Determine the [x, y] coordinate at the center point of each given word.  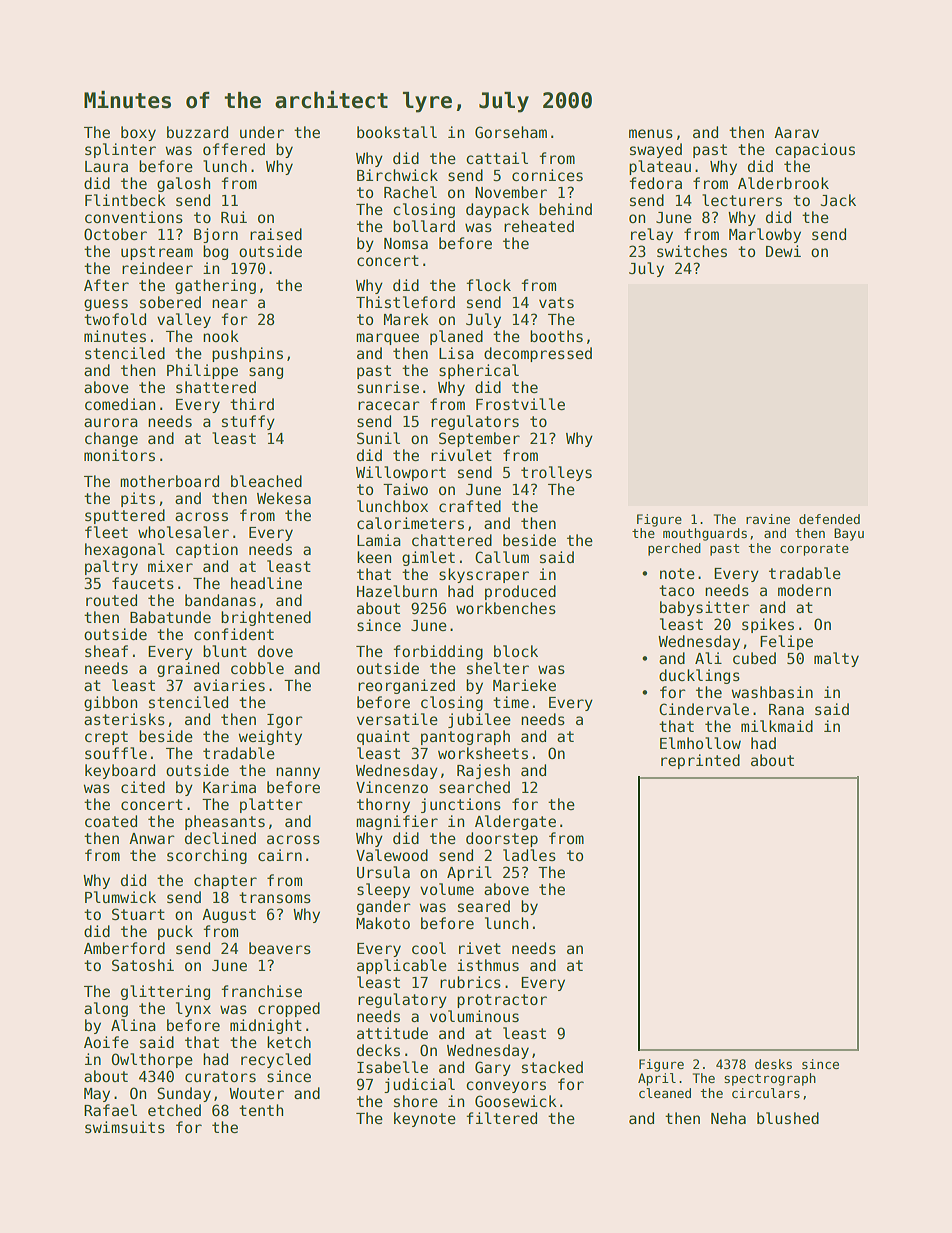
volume [447, 889]
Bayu [849, 534]
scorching [207, 856]
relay [652, 235]
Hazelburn [397, 591]
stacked [552, 1067]
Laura [106, 166]
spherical [479, 371]
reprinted [700, 761]
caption [207, 550]
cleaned [665, 1093]
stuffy [248, 422]
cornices [547, 175]
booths [556, 336]
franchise [261, 991]
